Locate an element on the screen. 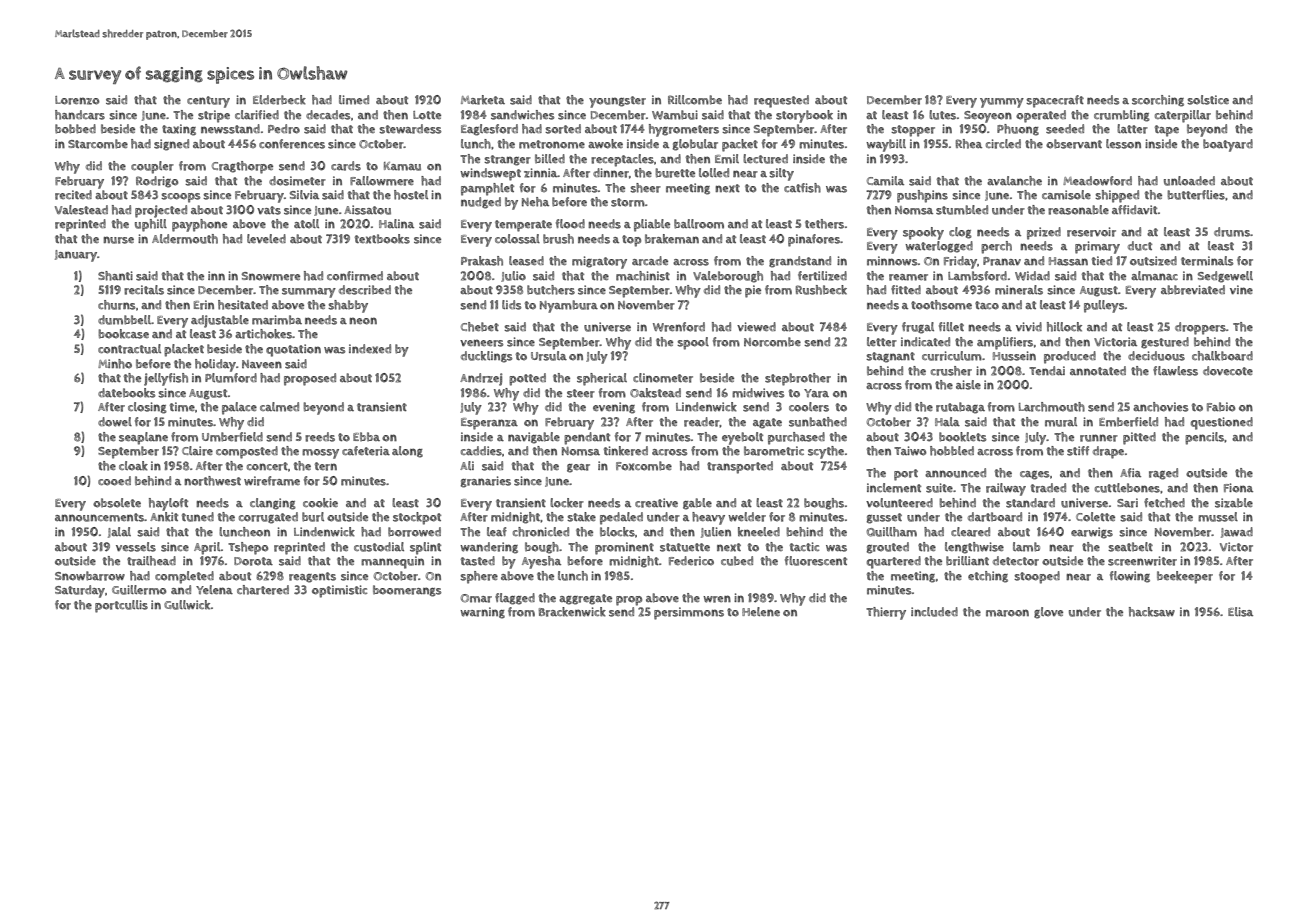 This screenshot has height=924, width=1308. solstice is located at coordinates (1208, 100).
